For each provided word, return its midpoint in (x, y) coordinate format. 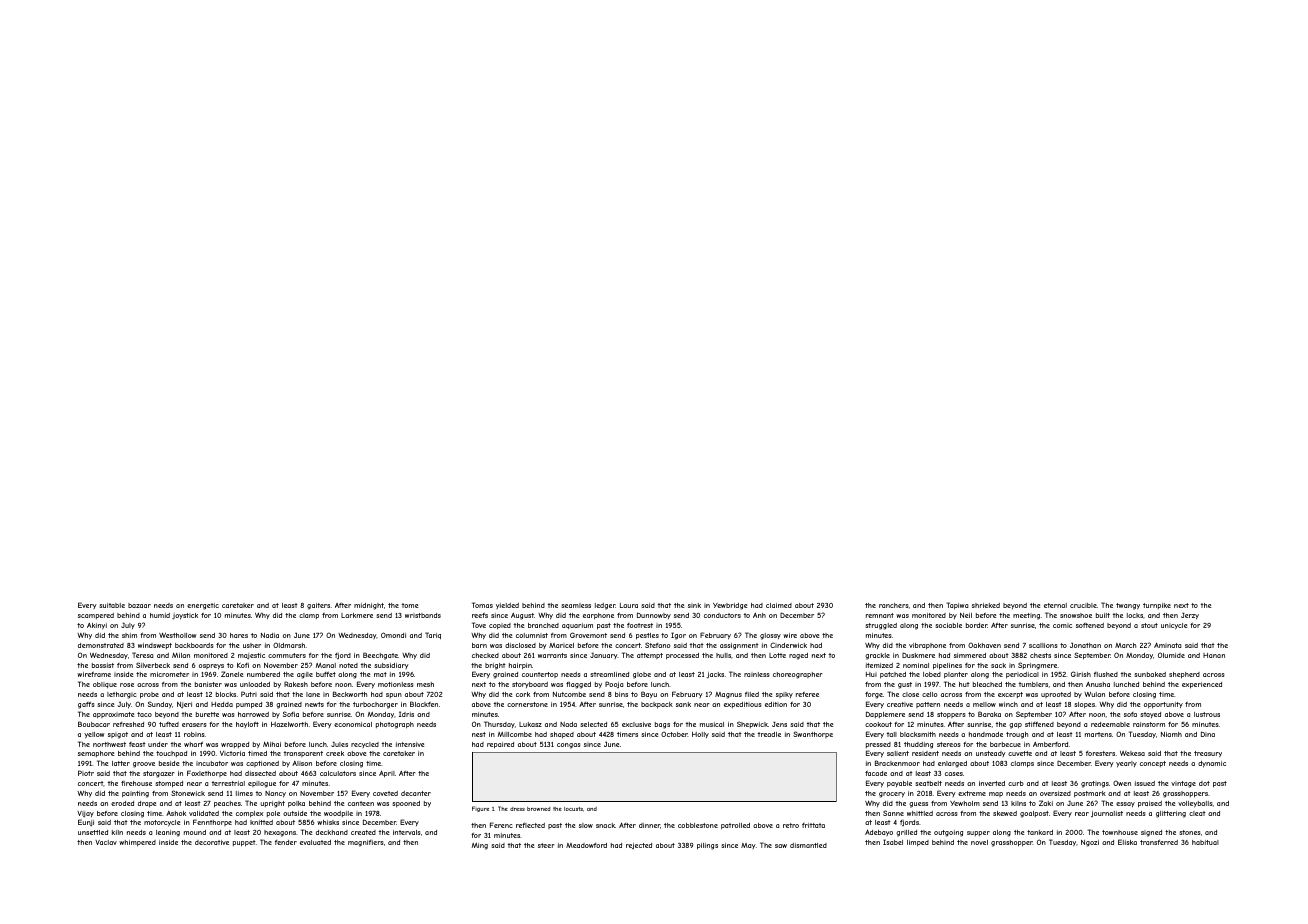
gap (1015, 726)
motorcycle (162, 823)
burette (207, 714)
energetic (203, 606)
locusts (573, 809)
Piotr (86, 773)
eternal (1055, 605)
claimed (779, 605)
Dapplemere (885, 714)
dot (1204, 783)
